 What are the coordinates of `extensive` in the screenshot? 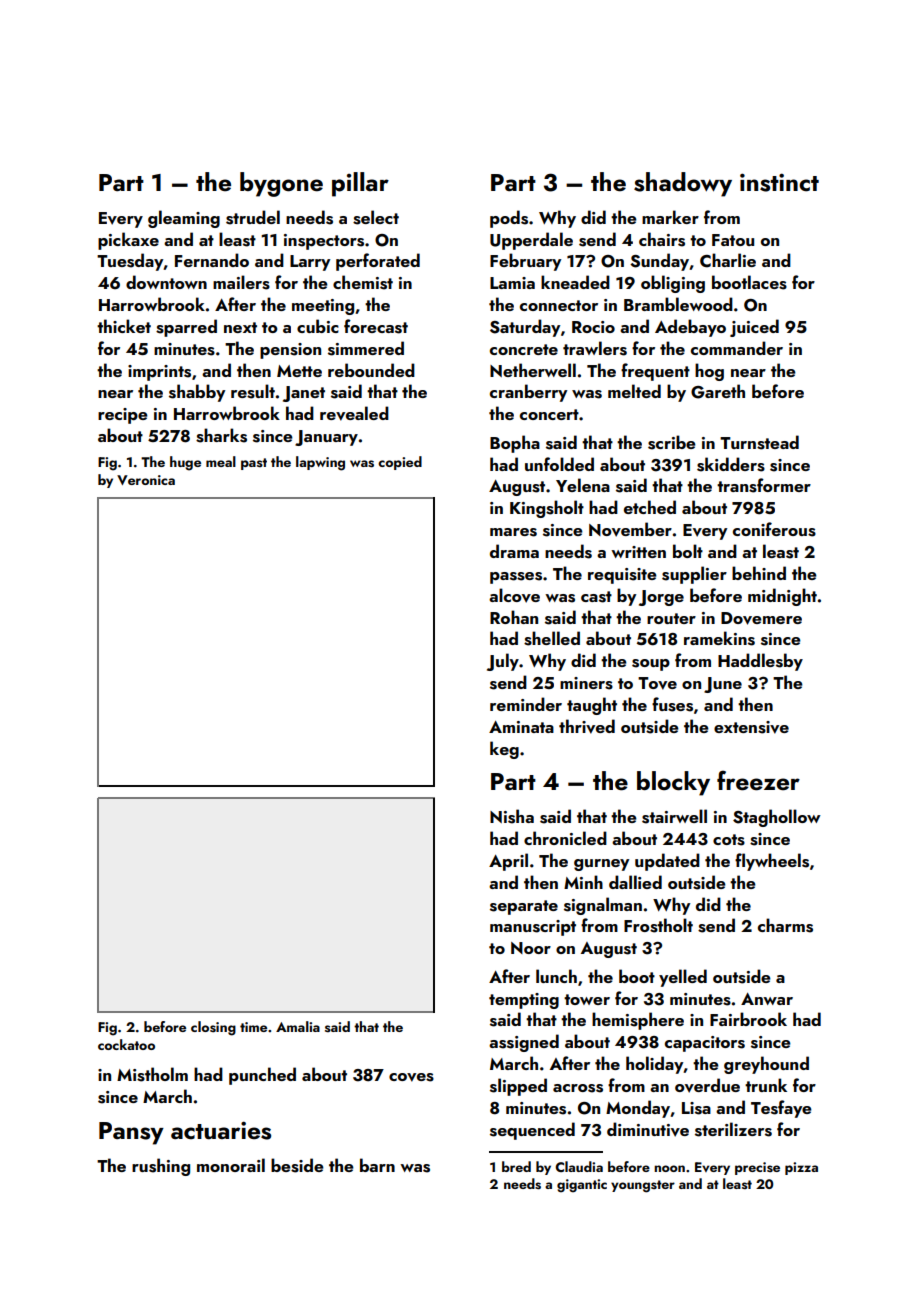 It's located at (751, 727).
